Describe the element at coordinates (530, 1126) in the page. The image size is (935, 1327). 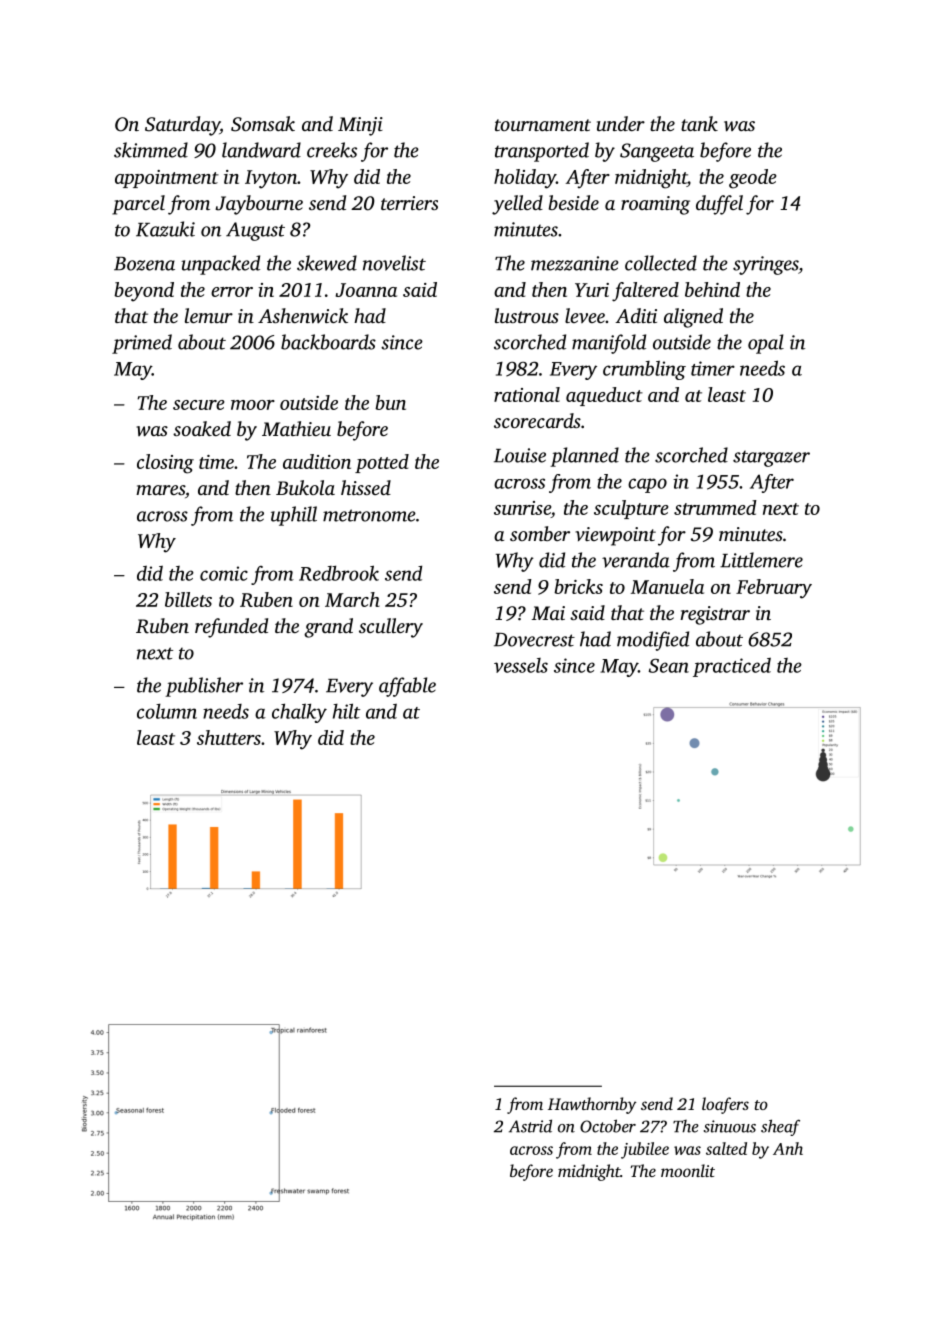
I see `Astrid` at that location.
